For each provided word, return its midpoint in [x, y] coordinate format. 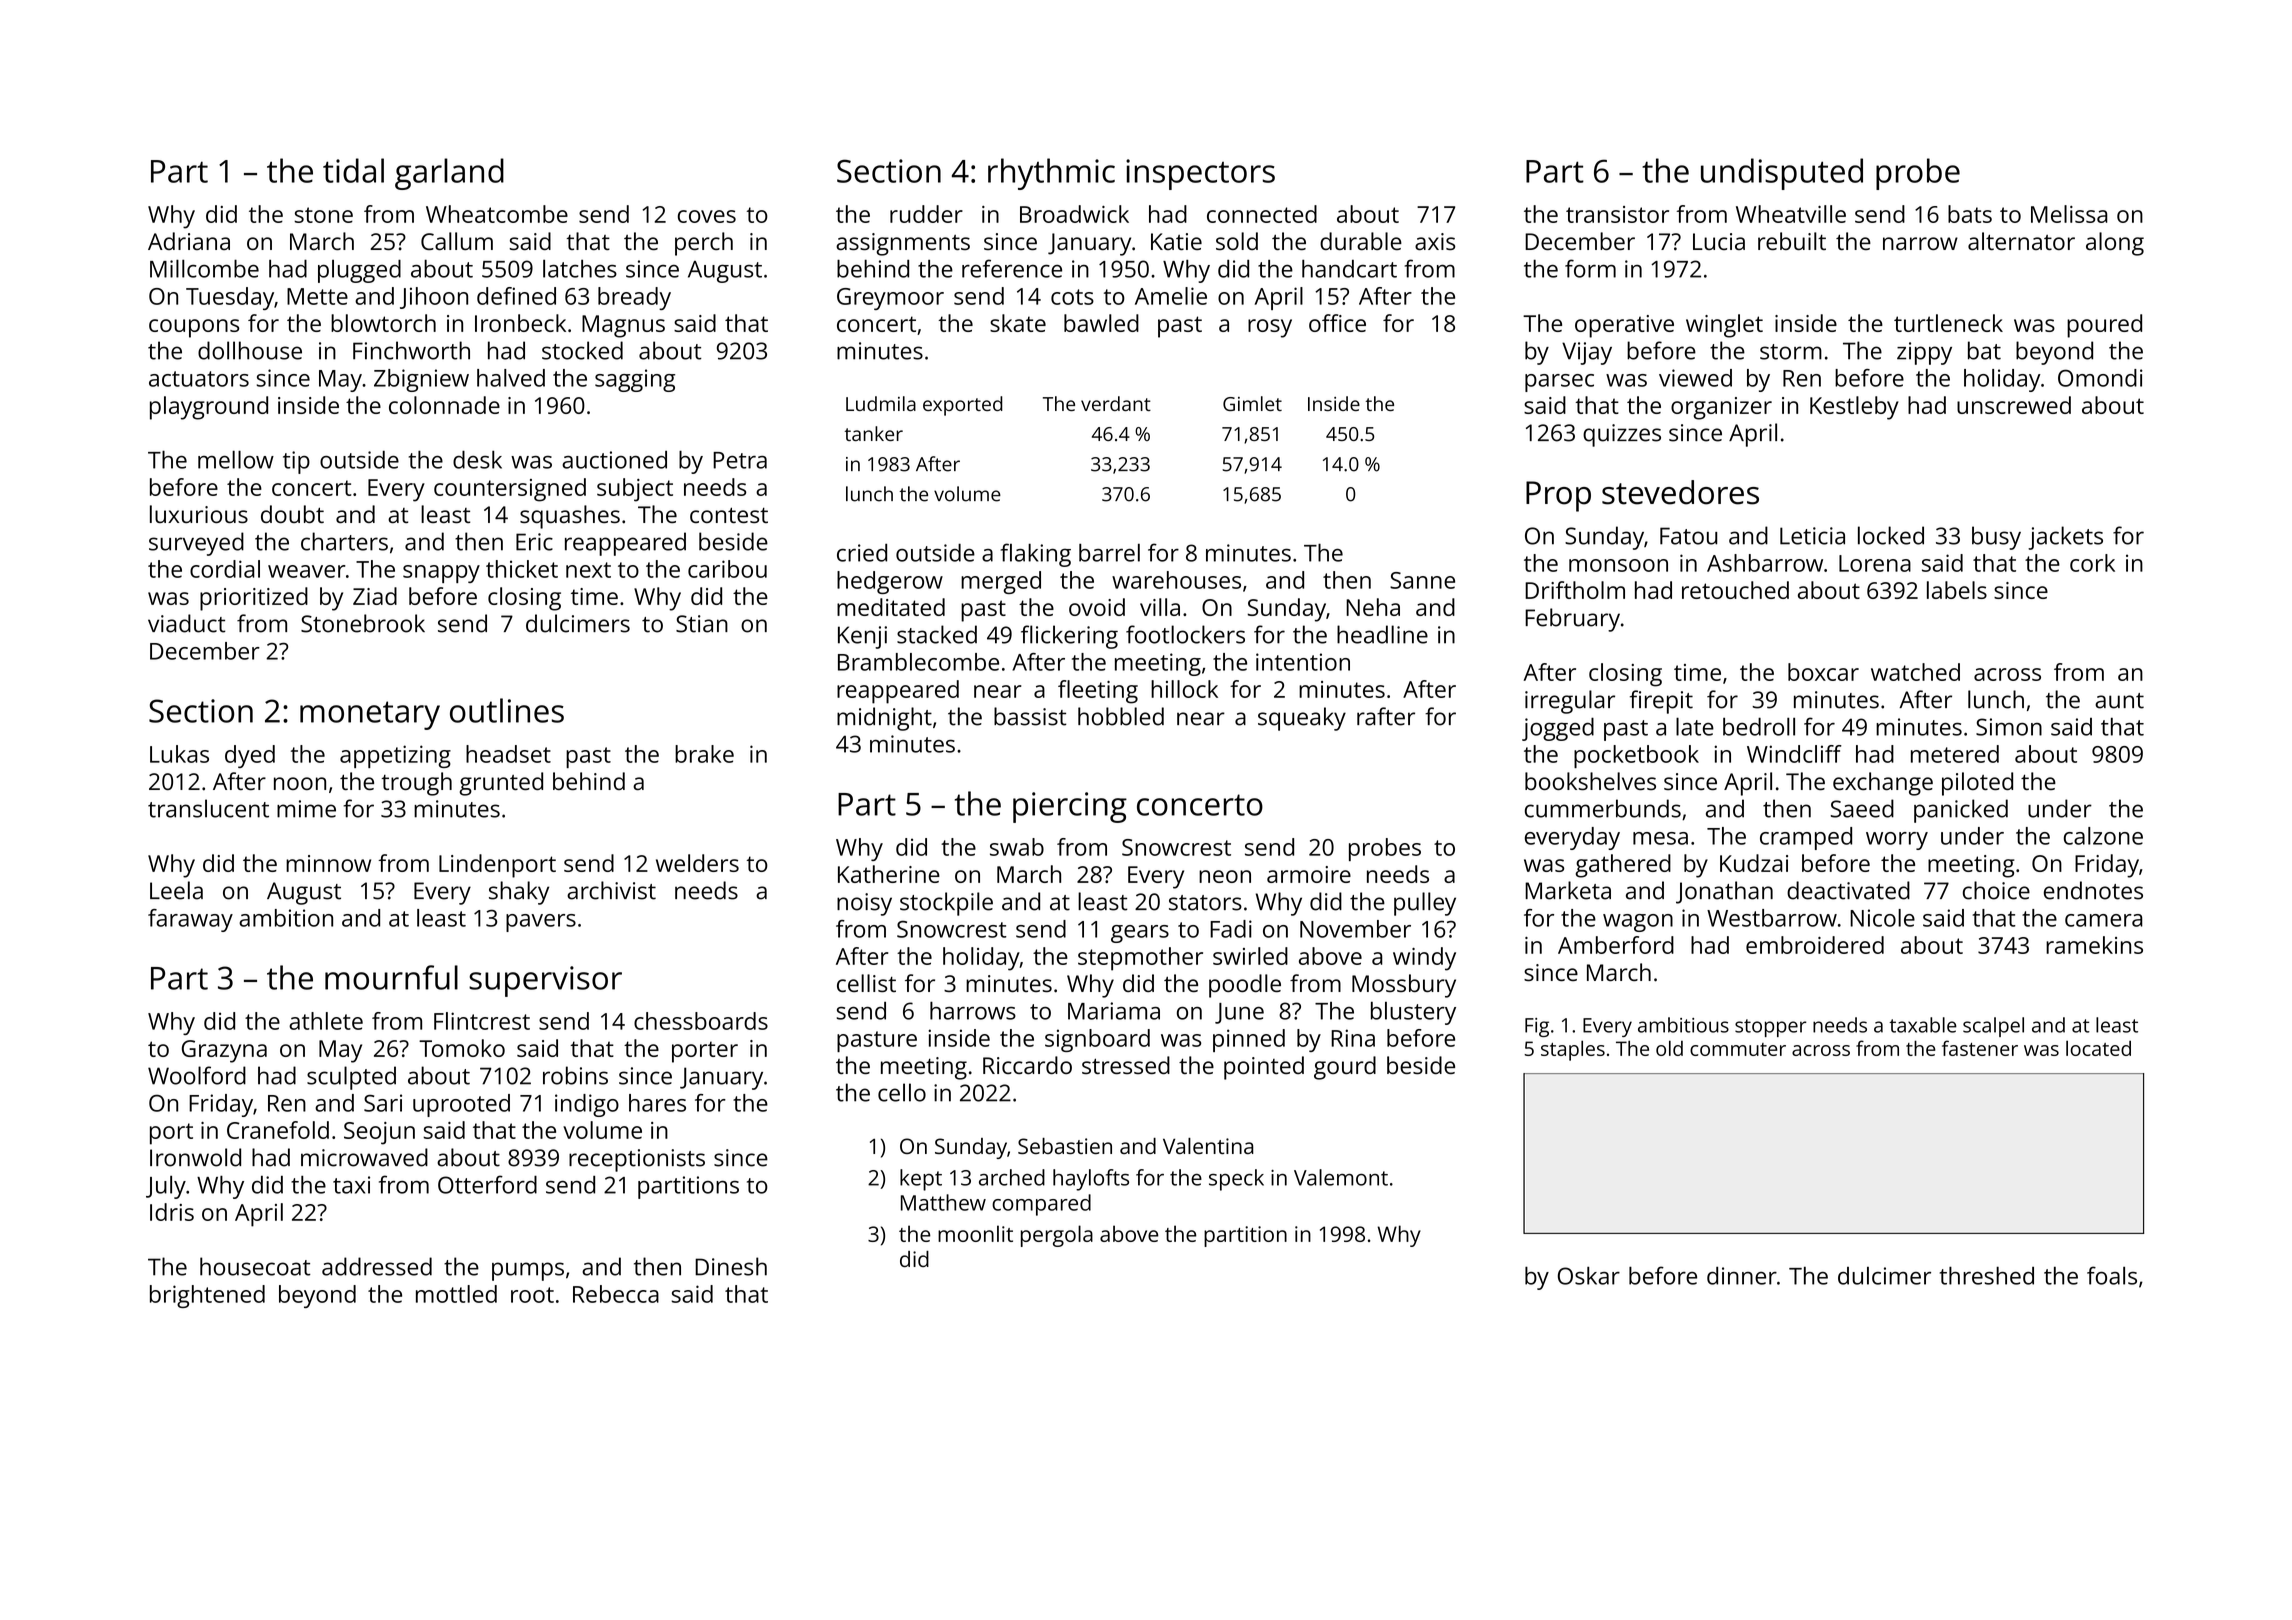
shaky [519, 893]
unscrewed [2014, 405]
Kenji [862, 637]
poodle [1245, 986]
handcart [1349, 269]
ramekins [2094, 945]
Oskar [1589, 1276]
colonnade [444, 405]
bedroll [1759, 726]
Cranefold [278, 1130]
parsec [1559, 383]
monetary [370, 715]
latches [580, 269]
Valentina [1208, 1146]
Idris [172, 1212]
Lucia [1719, 241]
